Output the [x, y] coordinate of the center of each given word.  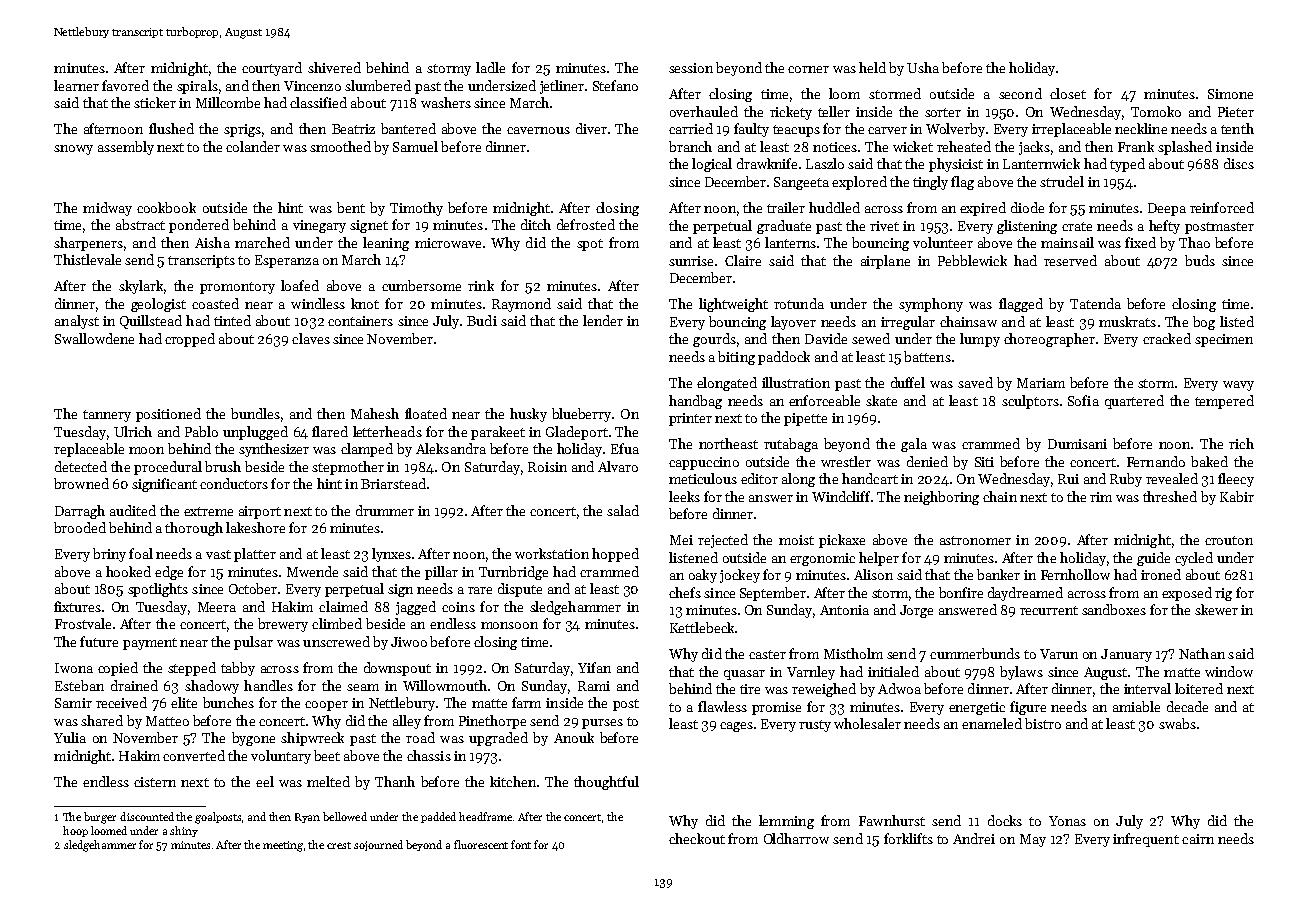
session [691, 68]
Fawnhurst [892, 820]
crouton [1229, 540]
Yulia [70, 737]
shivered [334, 67]
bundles [255, 413]
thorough [194, 529]
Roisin [547, 467]
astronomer [975, 540]
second [1020, 93]
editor [759, 478]
